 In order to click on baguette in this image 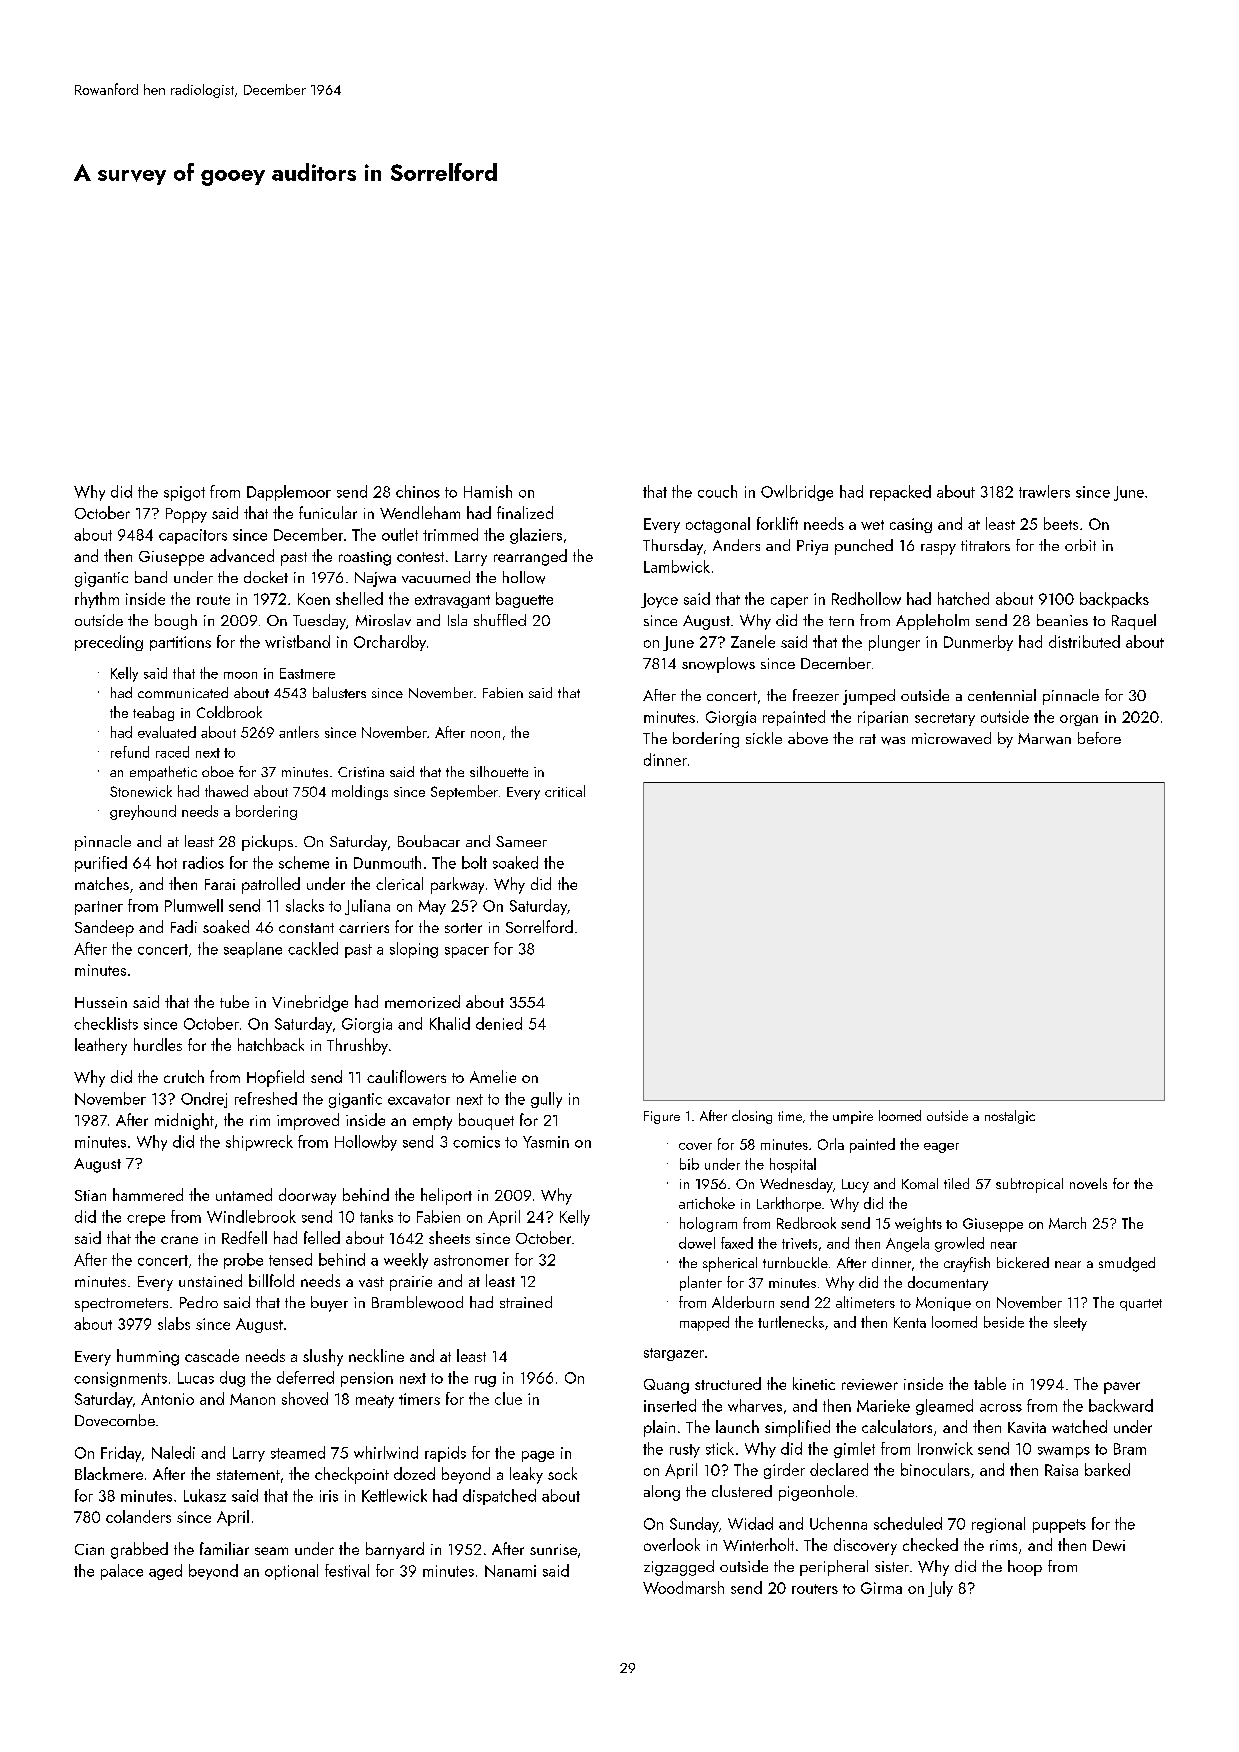, I will do `click(524, 600)`.
